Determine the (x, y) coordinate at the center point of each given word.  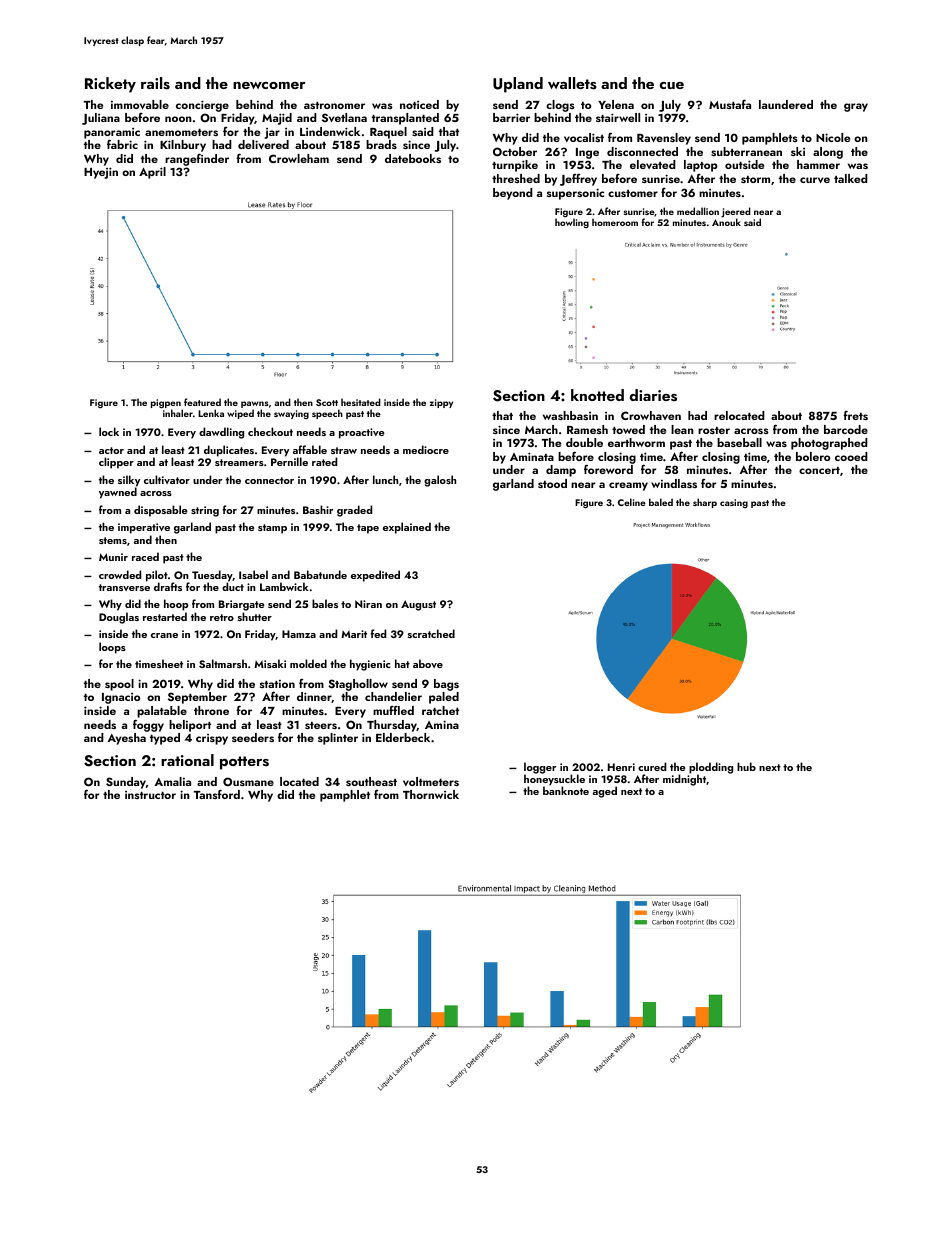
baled (661, 502)
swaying (291, 414)
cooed (851, 456)
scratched (431, 633)
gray (856, 107)
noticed (419, 104)
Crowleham (299, 158)
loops (112, 648)
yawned (118, 493)
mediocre (426, 449)
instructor (150, 795)
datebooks (413, 158)
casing (734, 503)
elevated (653, 164)
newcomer (269, 85)
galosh (440, 481)
